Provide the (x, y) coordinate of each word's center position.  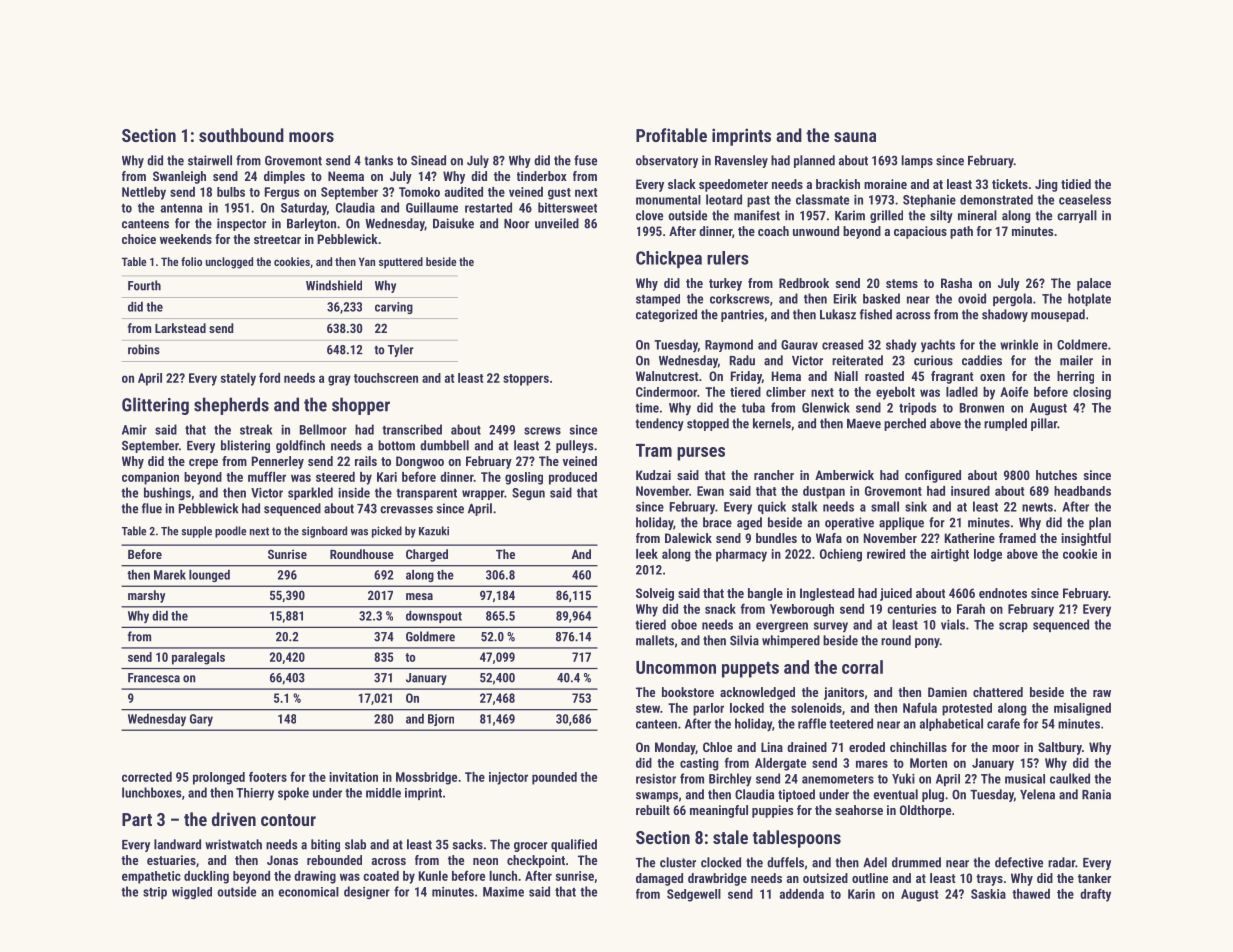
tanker (1094, 878)
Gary (201, 720)
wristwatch (233, 844)
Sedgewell (694, 895)
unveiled (557, 223)
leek (647, 554)
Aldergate (780, 764)
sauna (855, 137)
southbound (241, 135)
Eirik (845, 299)
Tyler (401, 350)
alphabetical (951, 724)
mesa (419, 596)
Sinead (428, 160)
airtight (950, 555)
